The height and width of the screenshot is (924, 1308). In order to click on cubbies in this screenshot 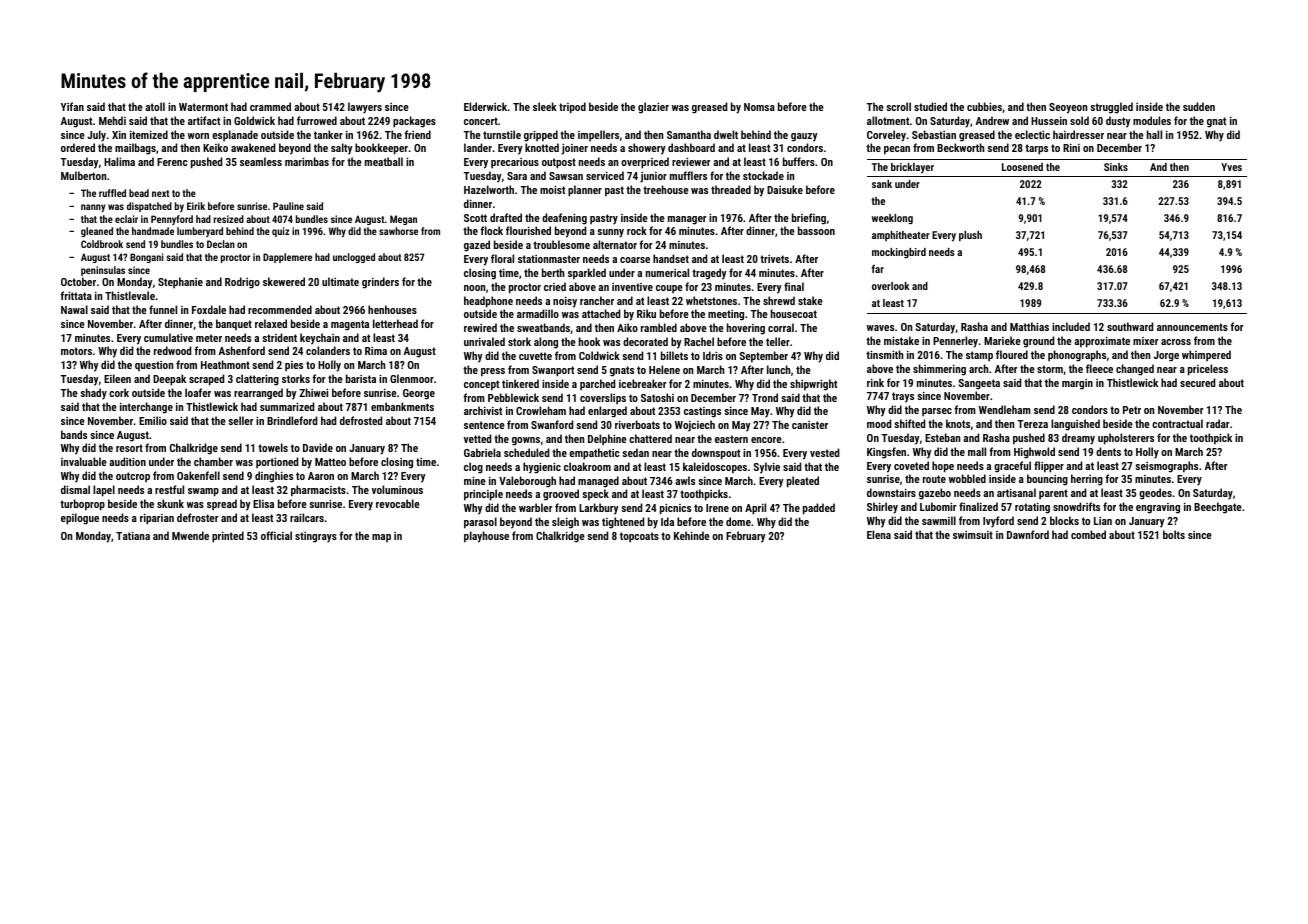, I will do `click(984, 106)`.
